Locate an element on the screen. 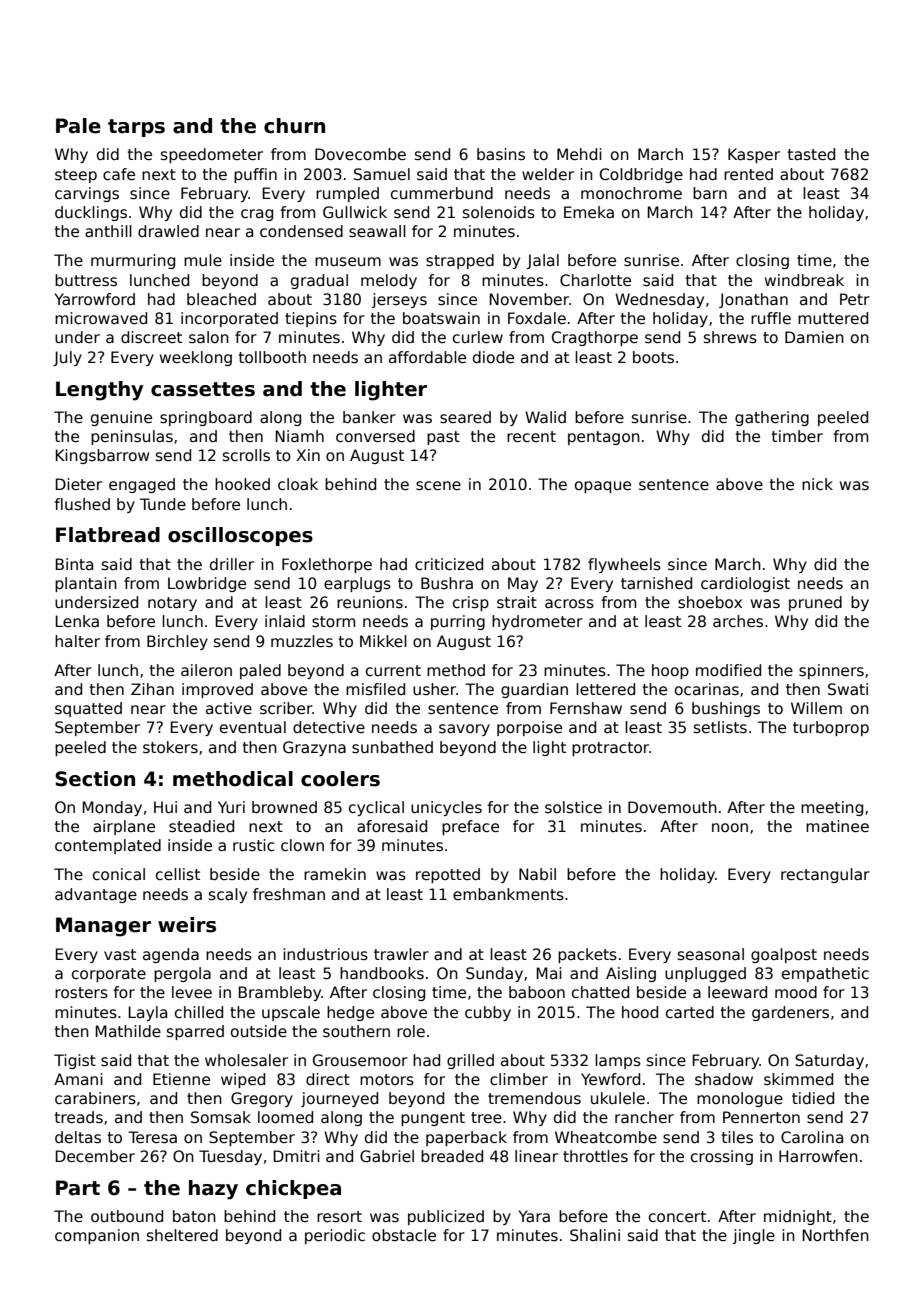 This screenshot has height=1308, width=924. shoebox is located at coordinates (710, 602).
